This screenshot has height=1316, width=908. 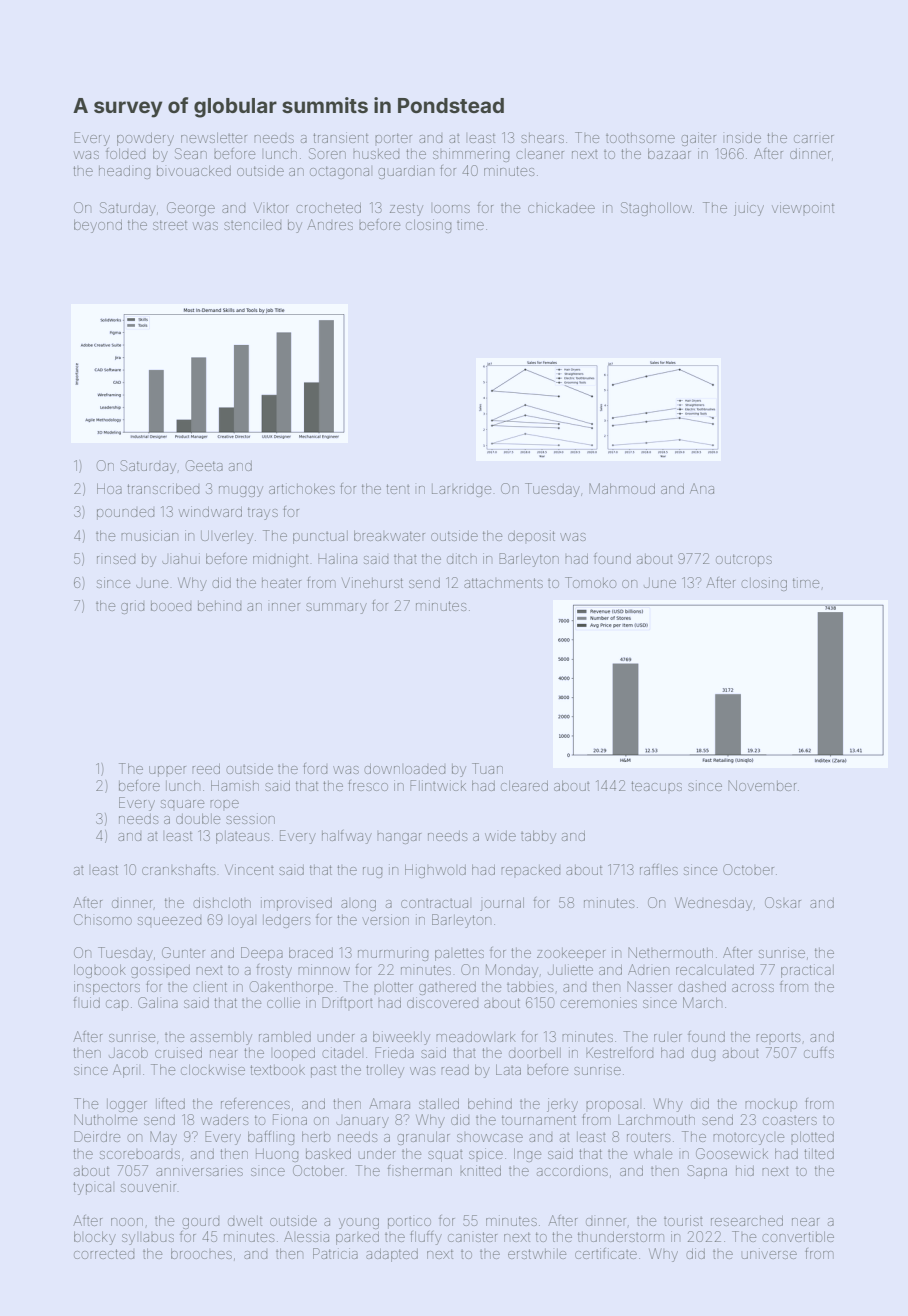 What do you see at coordinates (245, 1221) in the screenshot?
I see `dwelt` at bounding box center [245, 1221].
